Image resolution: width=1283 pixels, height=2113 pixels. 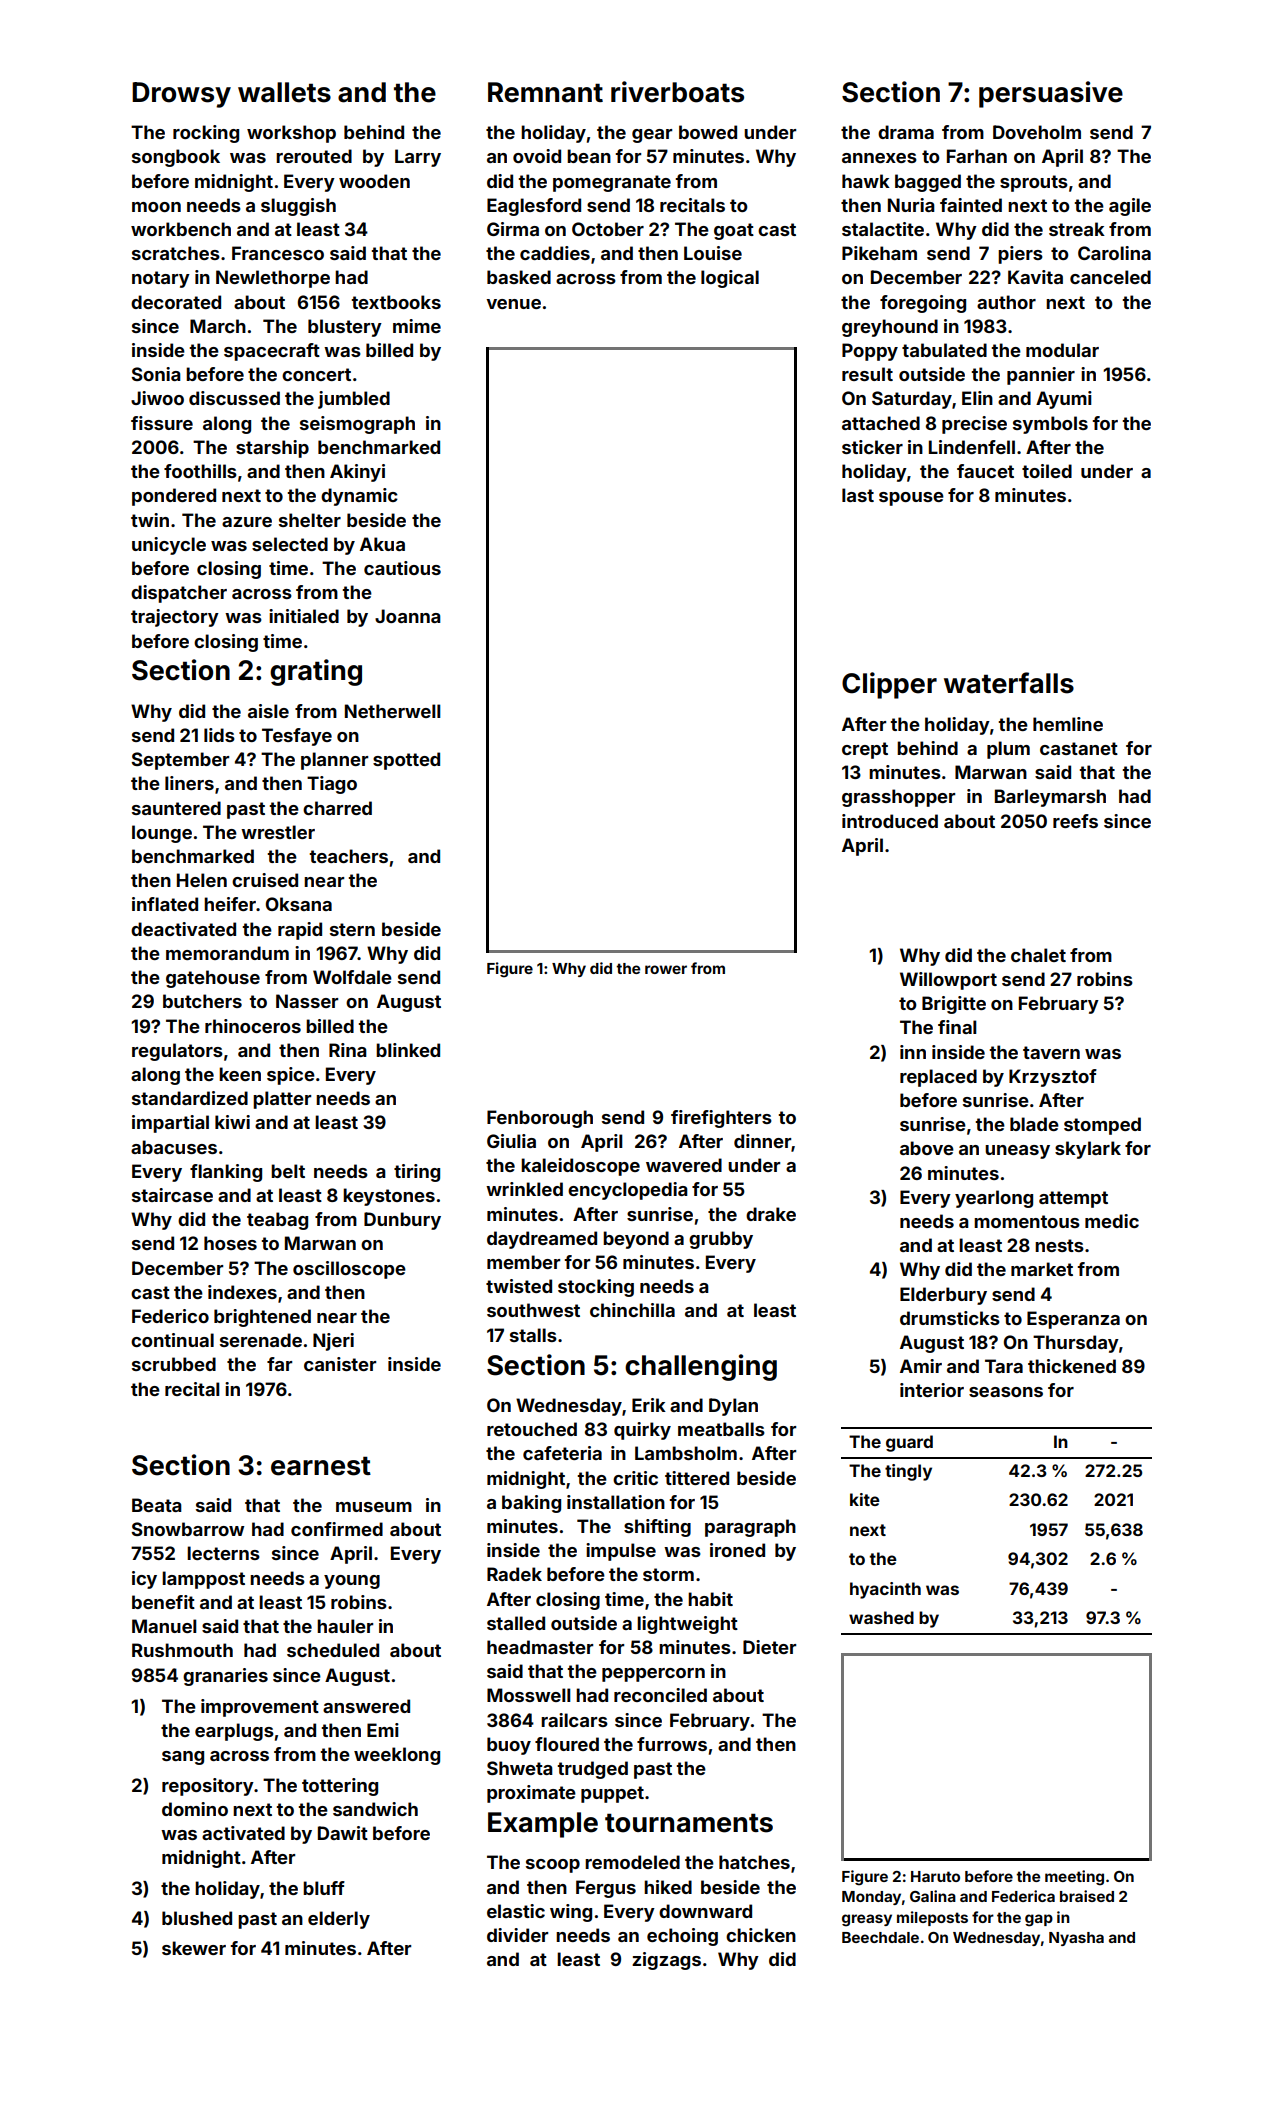 I want to click on Willowport, so click(x=948, y=981).
